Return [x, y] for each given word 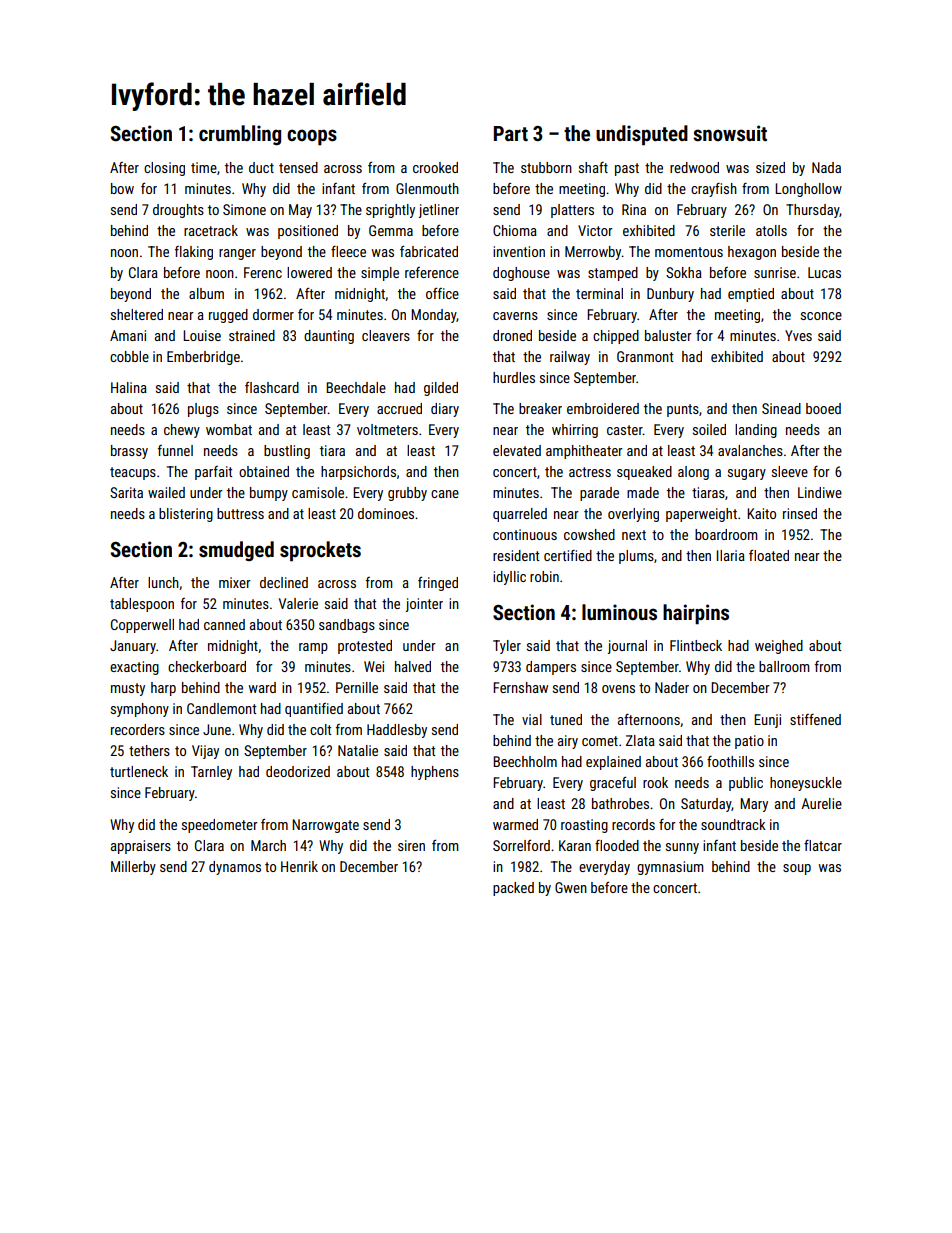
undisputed [642, 135]
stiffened [815, 719]
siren [411, 845]
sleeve [790, 471]
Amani [128, 335]
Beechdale [356, 387]
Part [511, 133]
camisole [318, 492]
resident [516, 555]
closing [164, 169]
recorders [138, 729]
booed [823, 408]
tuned [566, 719]
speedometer [220, 826]
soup [797, 869]
